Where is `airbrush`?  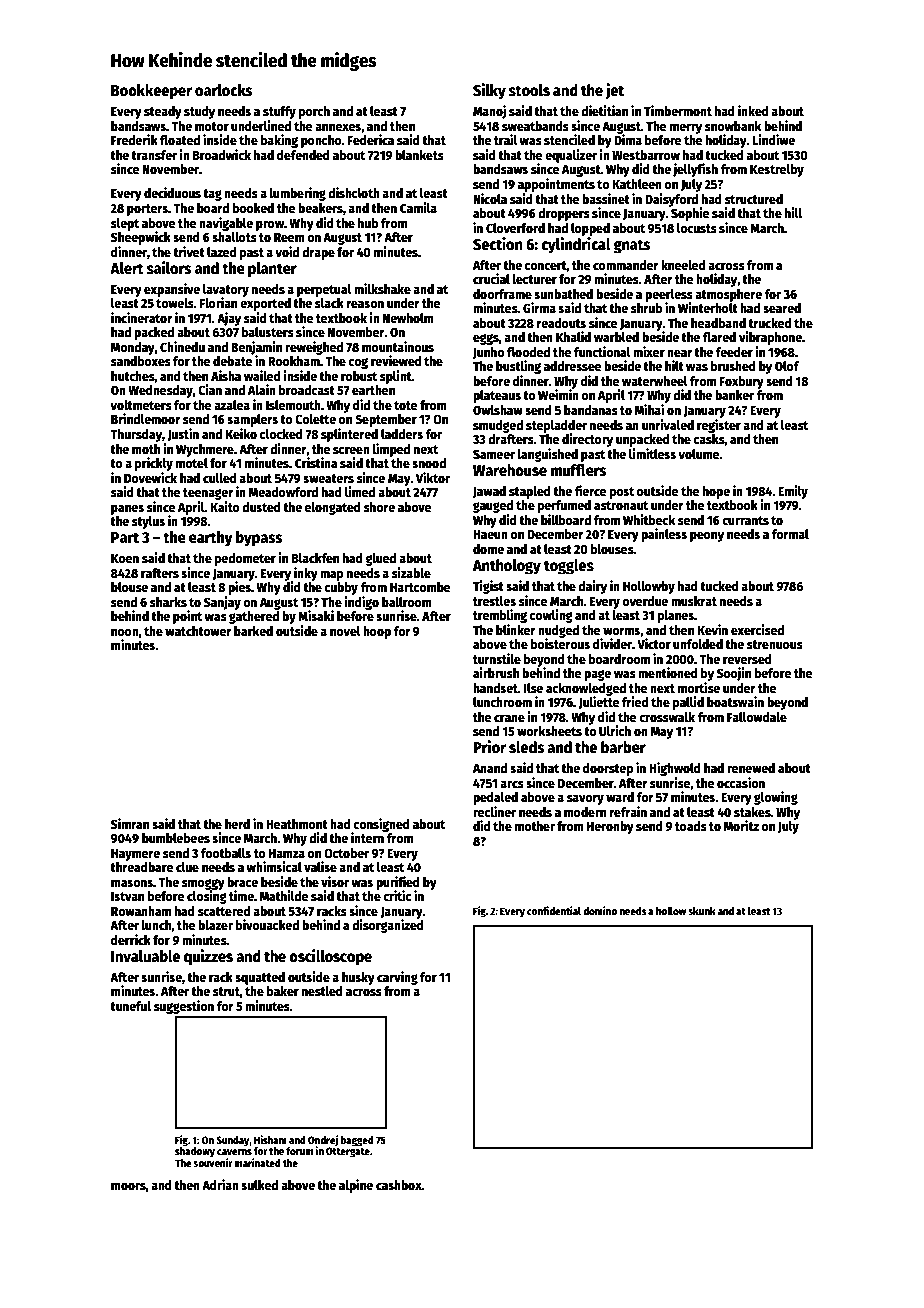
airbrush is located at coordinates (496, 672).
